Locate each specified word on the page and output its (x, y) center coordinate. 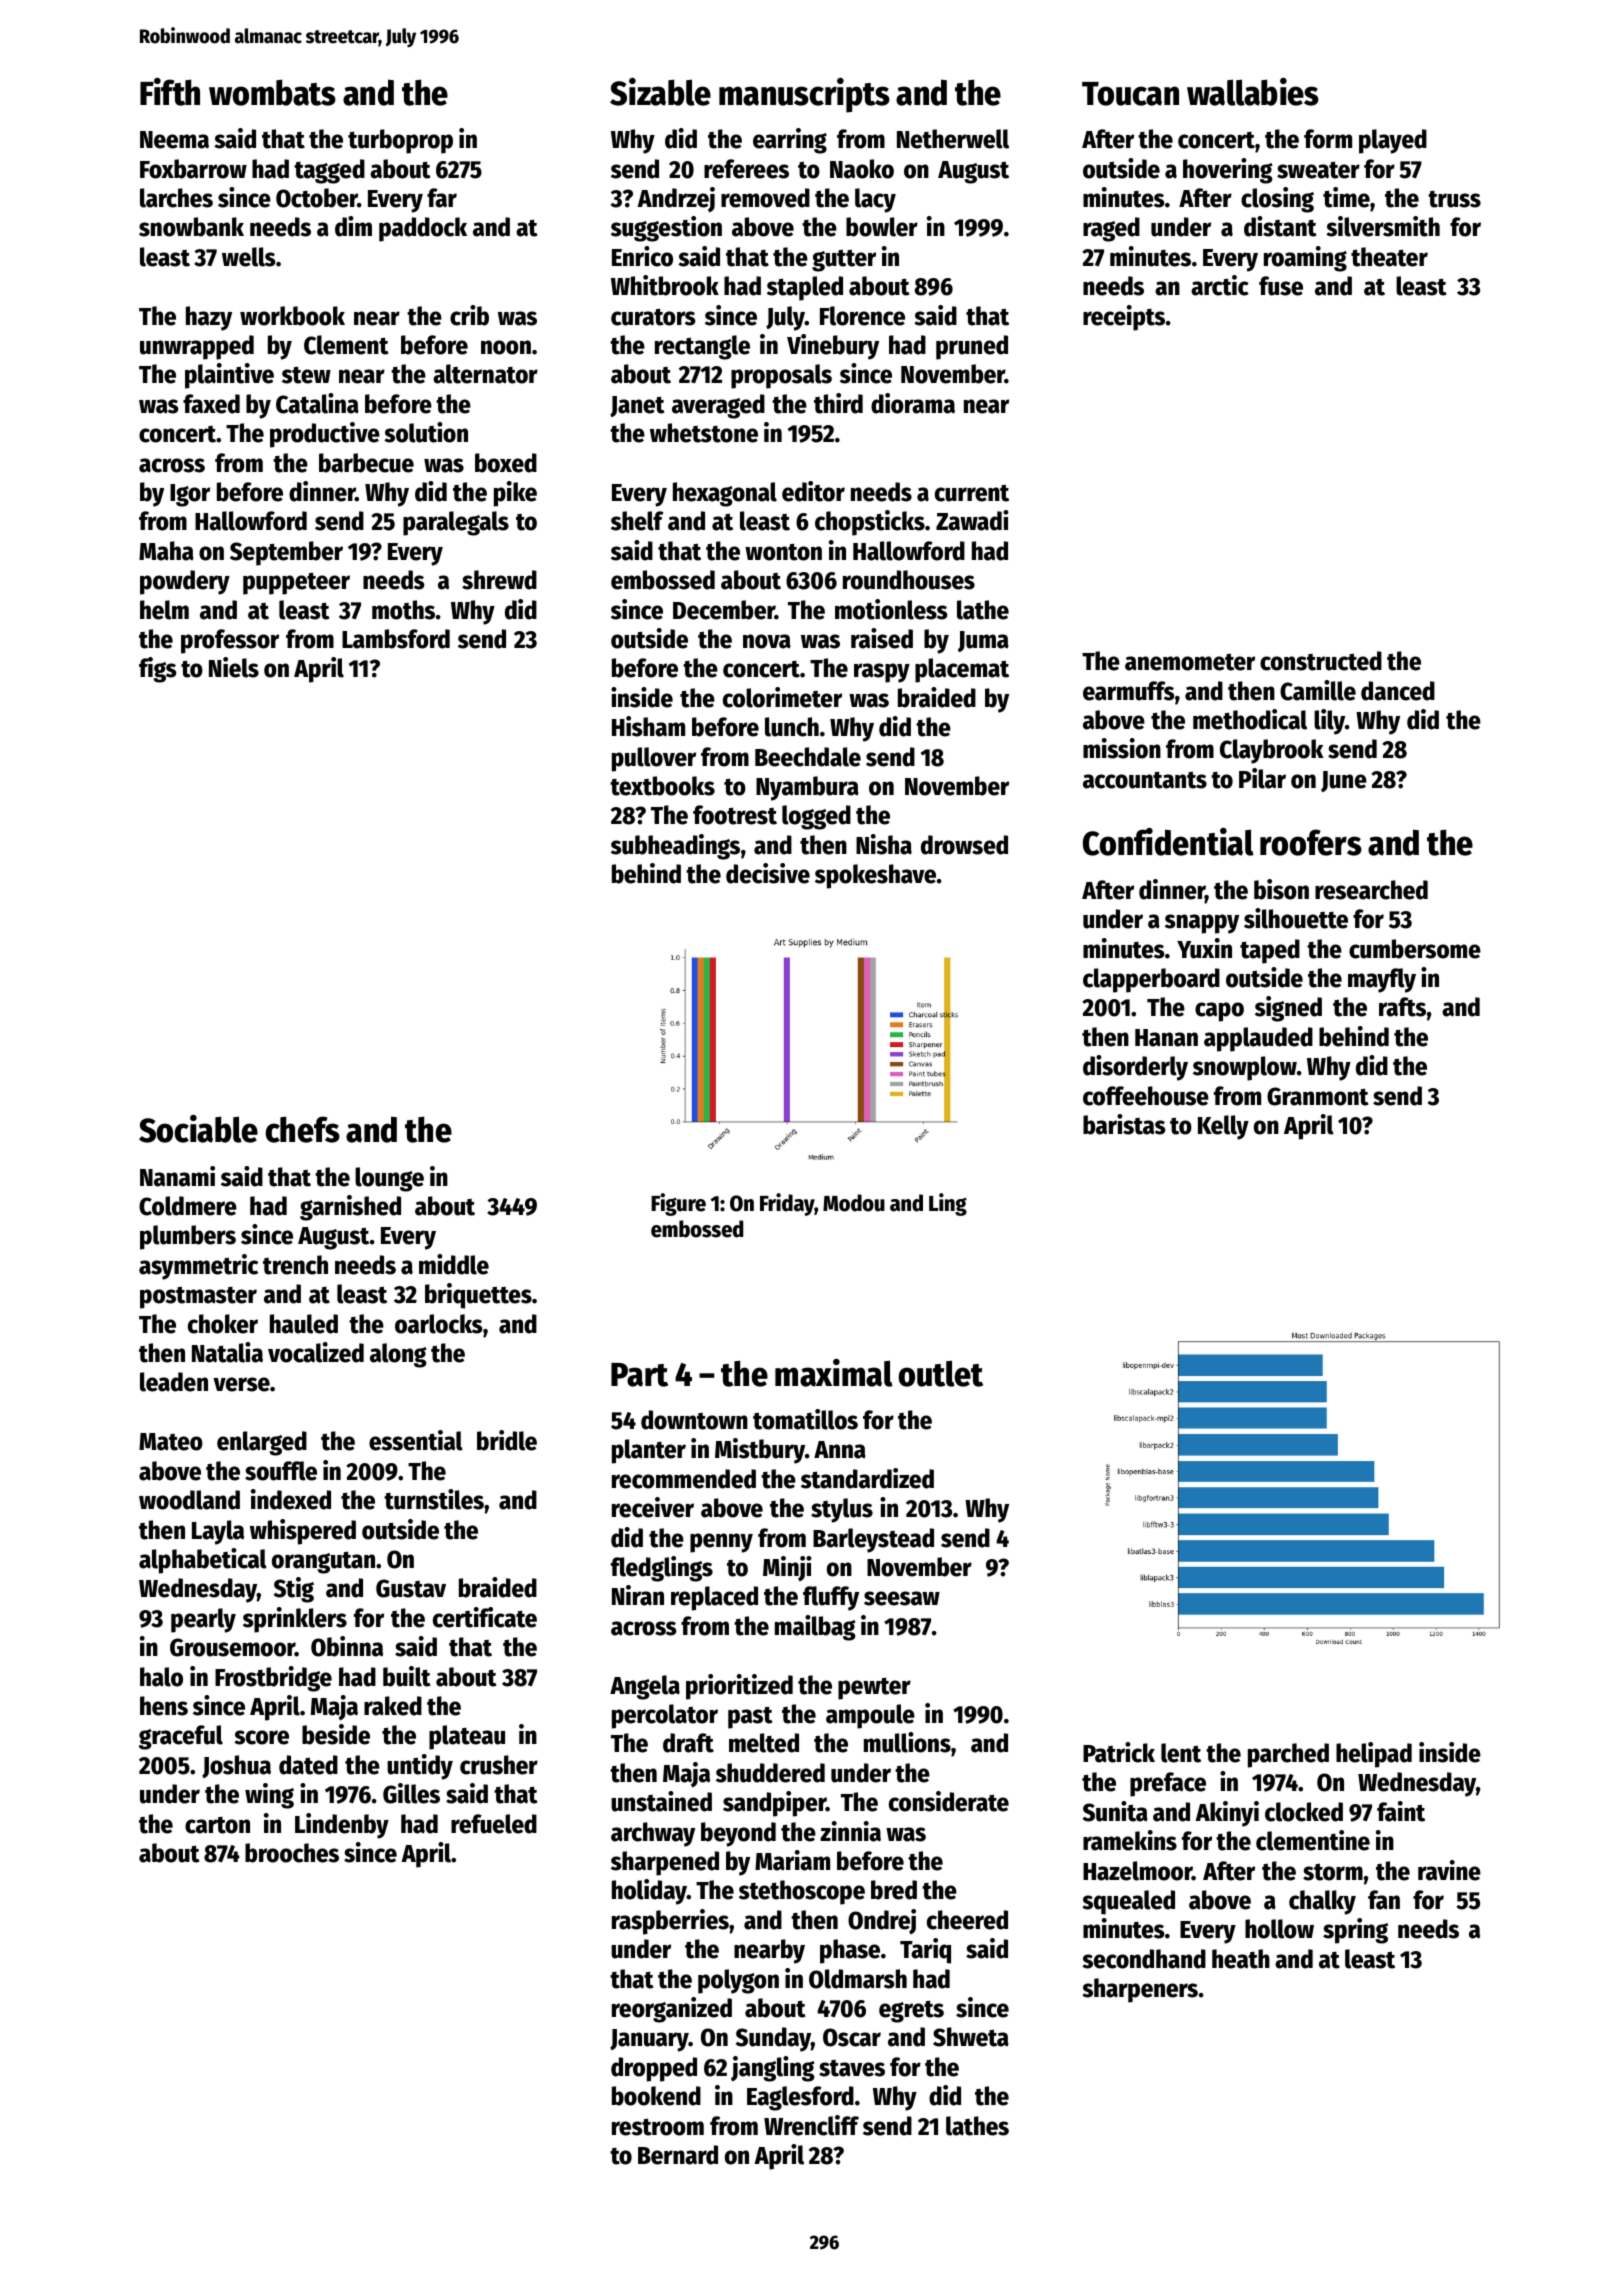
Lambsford (396, 639)
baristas (1124, 1124)
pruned (972, 347)
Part (639, 1375)
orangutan (323, 1562)
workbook (292, 316)
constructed (1321, 661)
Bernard (678, 2155)
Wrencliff (811, 2125)
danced (1398, 691)
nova (767, 641)
